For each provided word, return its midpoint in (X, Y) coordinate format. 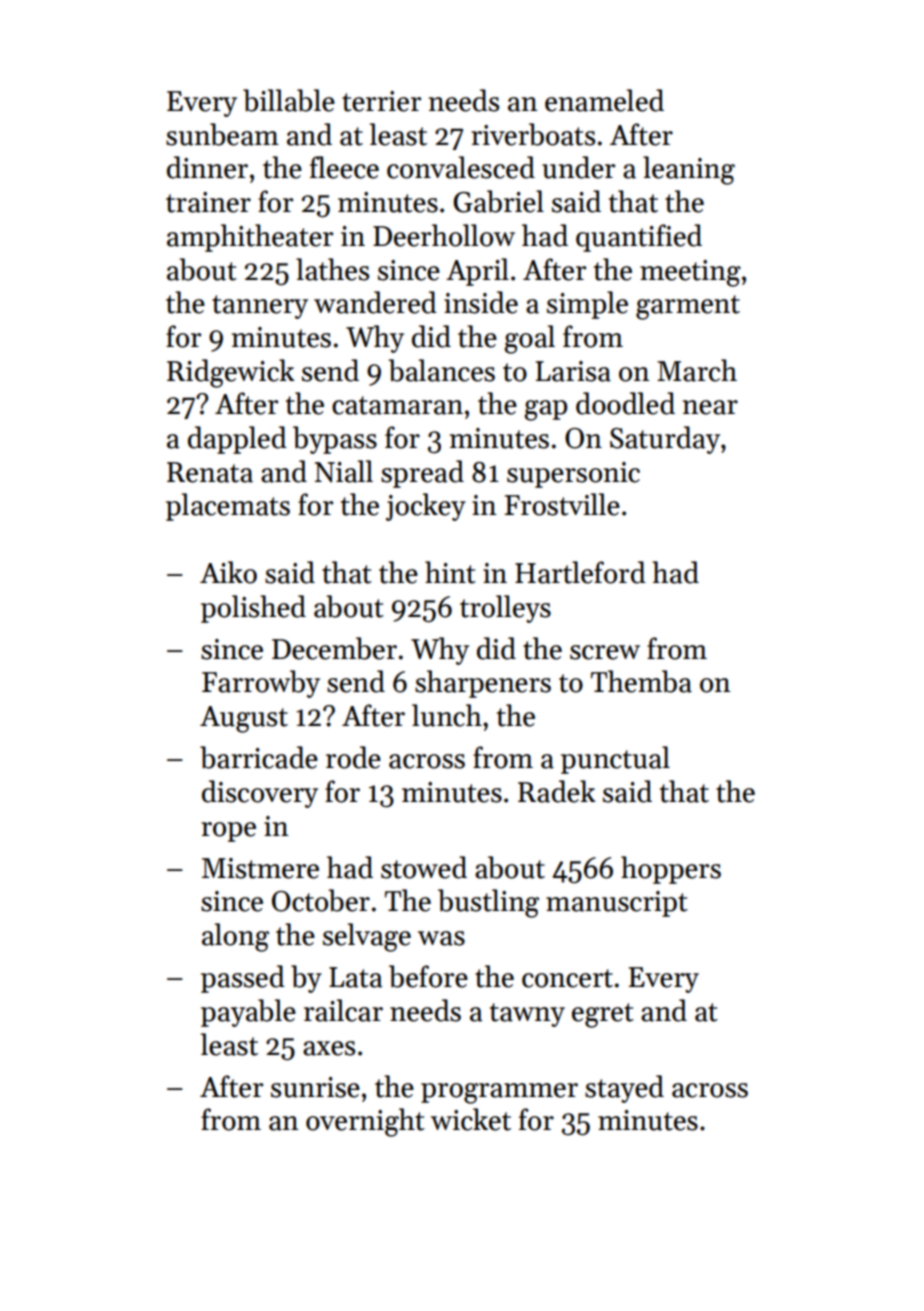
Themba (641, 681)
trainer (208, 202)
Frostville (562, 504)
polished (253, 609)
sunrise (315, 1087)
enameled (604, 100)
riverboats (533, 134)
